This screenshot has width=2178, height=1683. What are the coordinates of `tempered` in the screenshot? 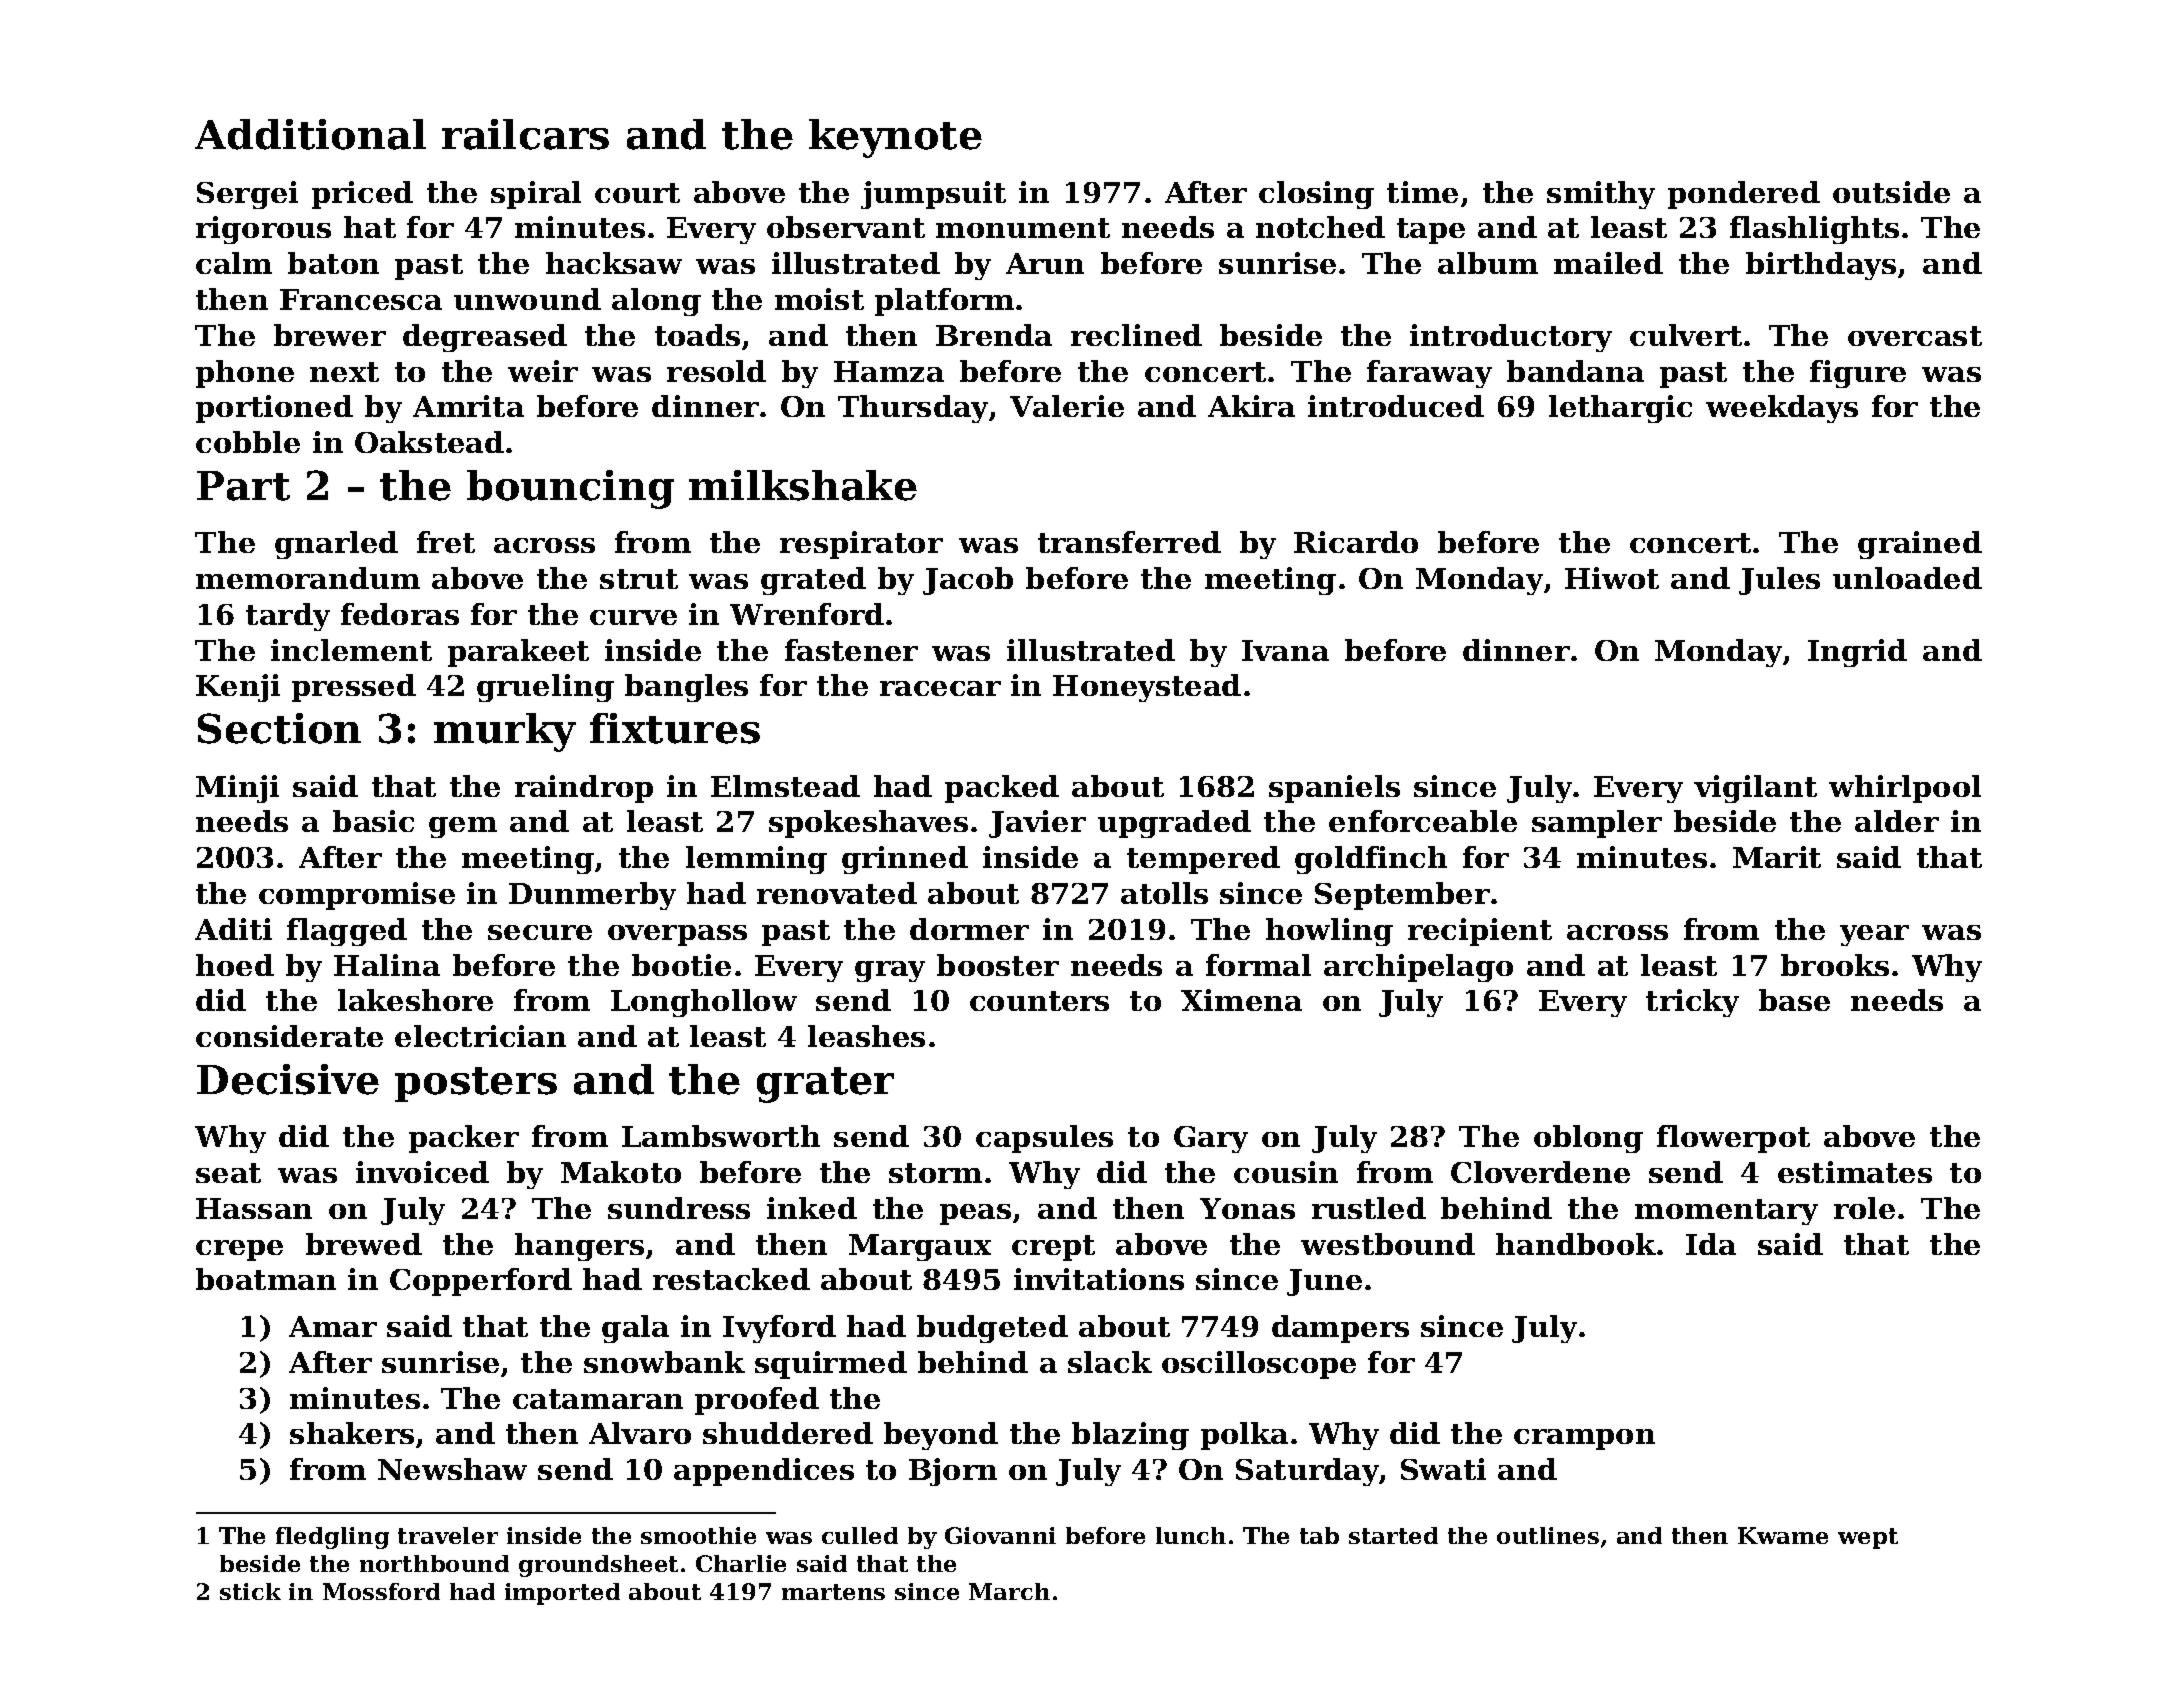 It's located at (1203, 860).
